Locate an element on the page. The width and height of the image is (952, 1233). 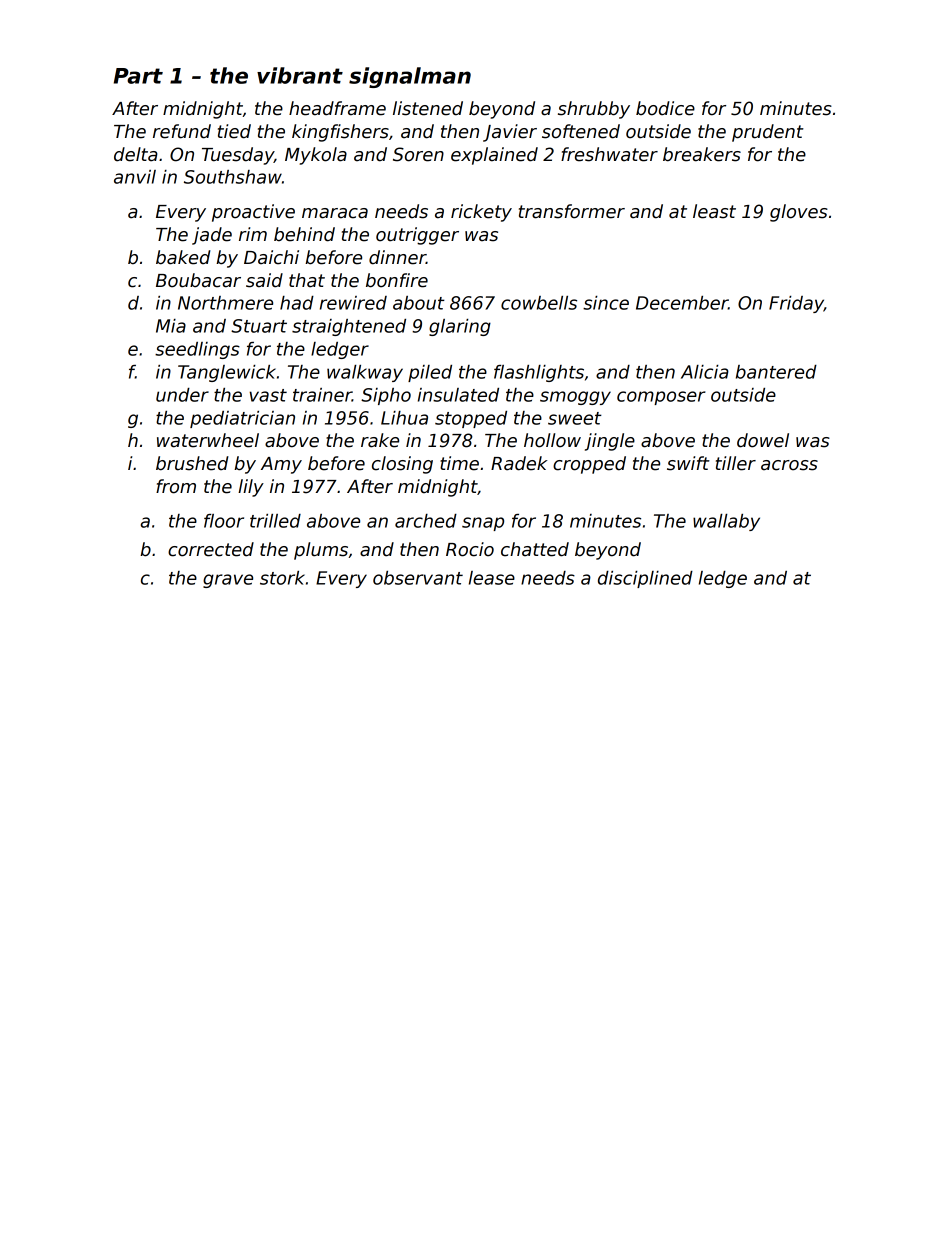
bodice is located at coordinates (665, 108).
